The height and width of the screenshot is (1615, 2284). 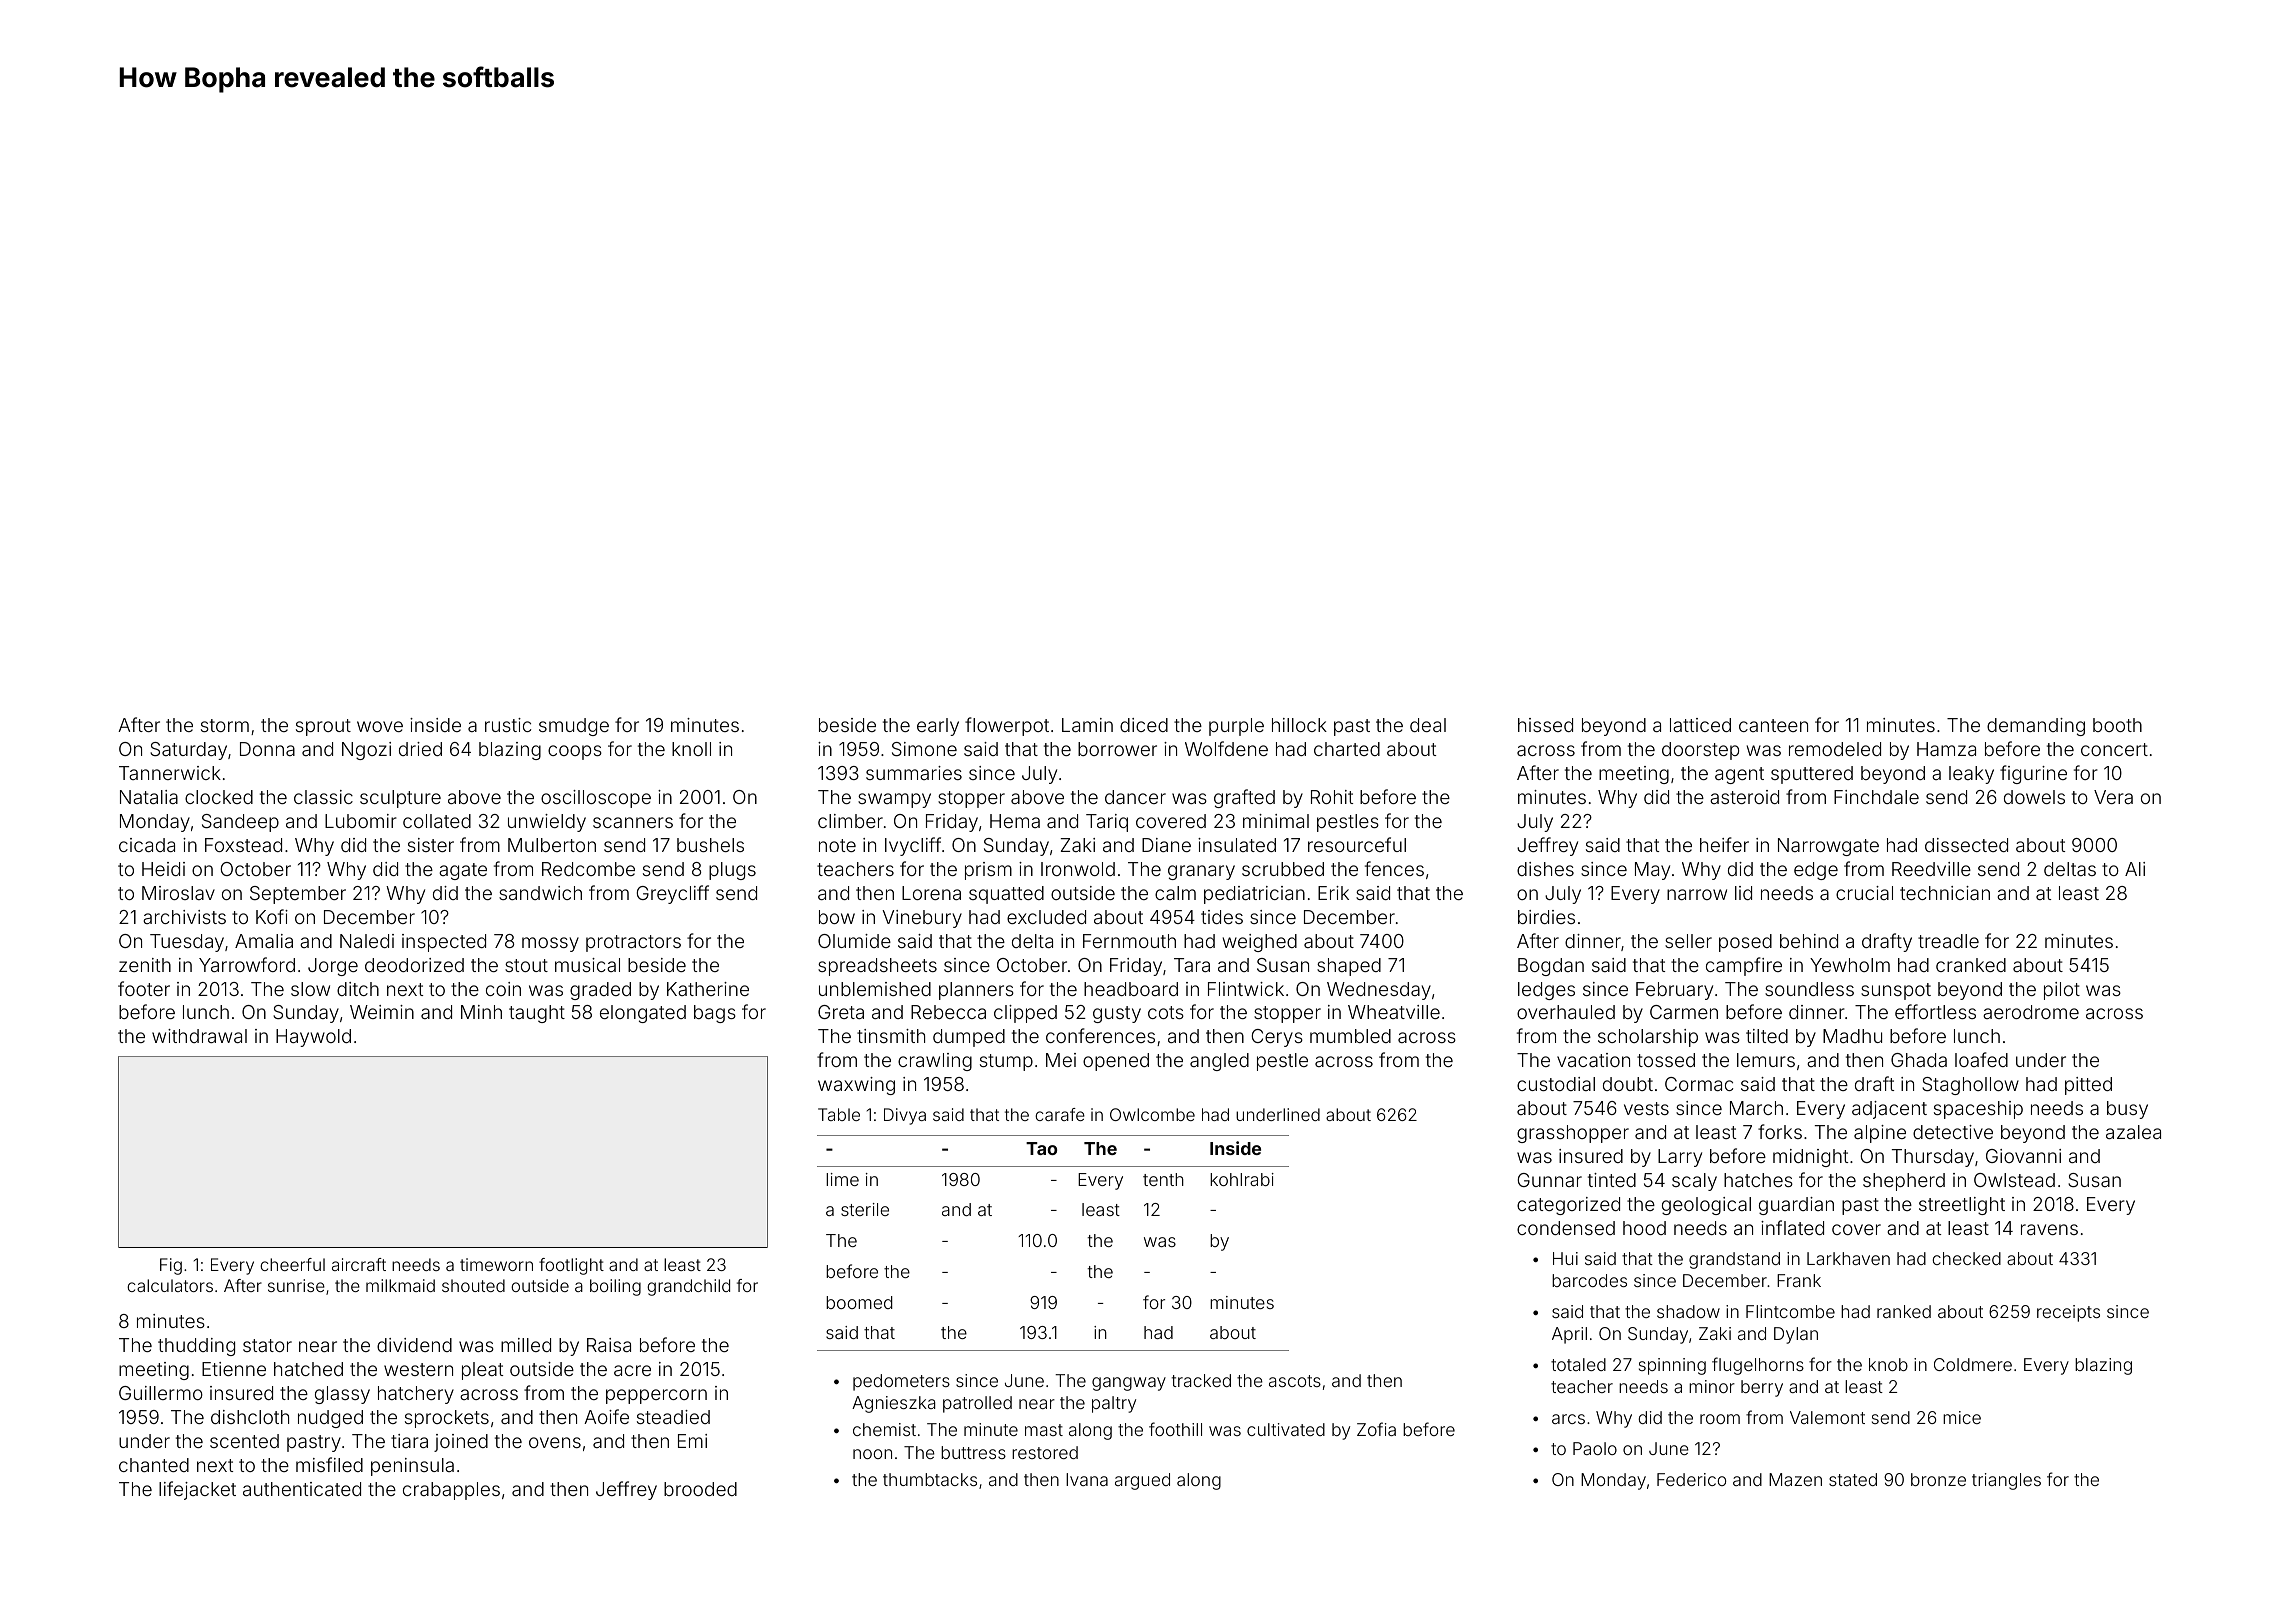 I want to click on angled, so click(x=1219, y=1062).
